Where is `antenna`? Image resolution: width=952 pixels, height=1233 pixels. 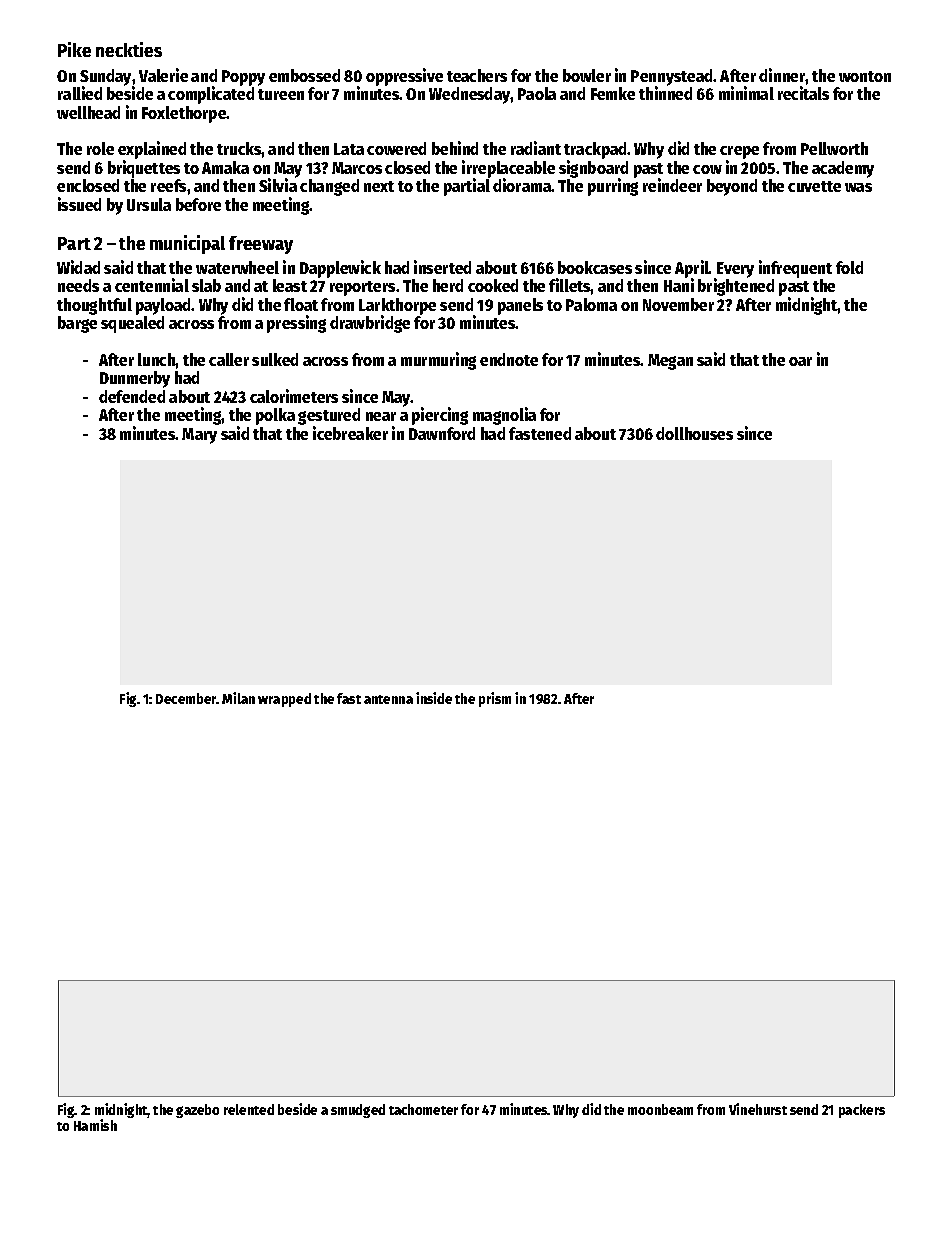
antenna is located at coordinates (388, 699).
